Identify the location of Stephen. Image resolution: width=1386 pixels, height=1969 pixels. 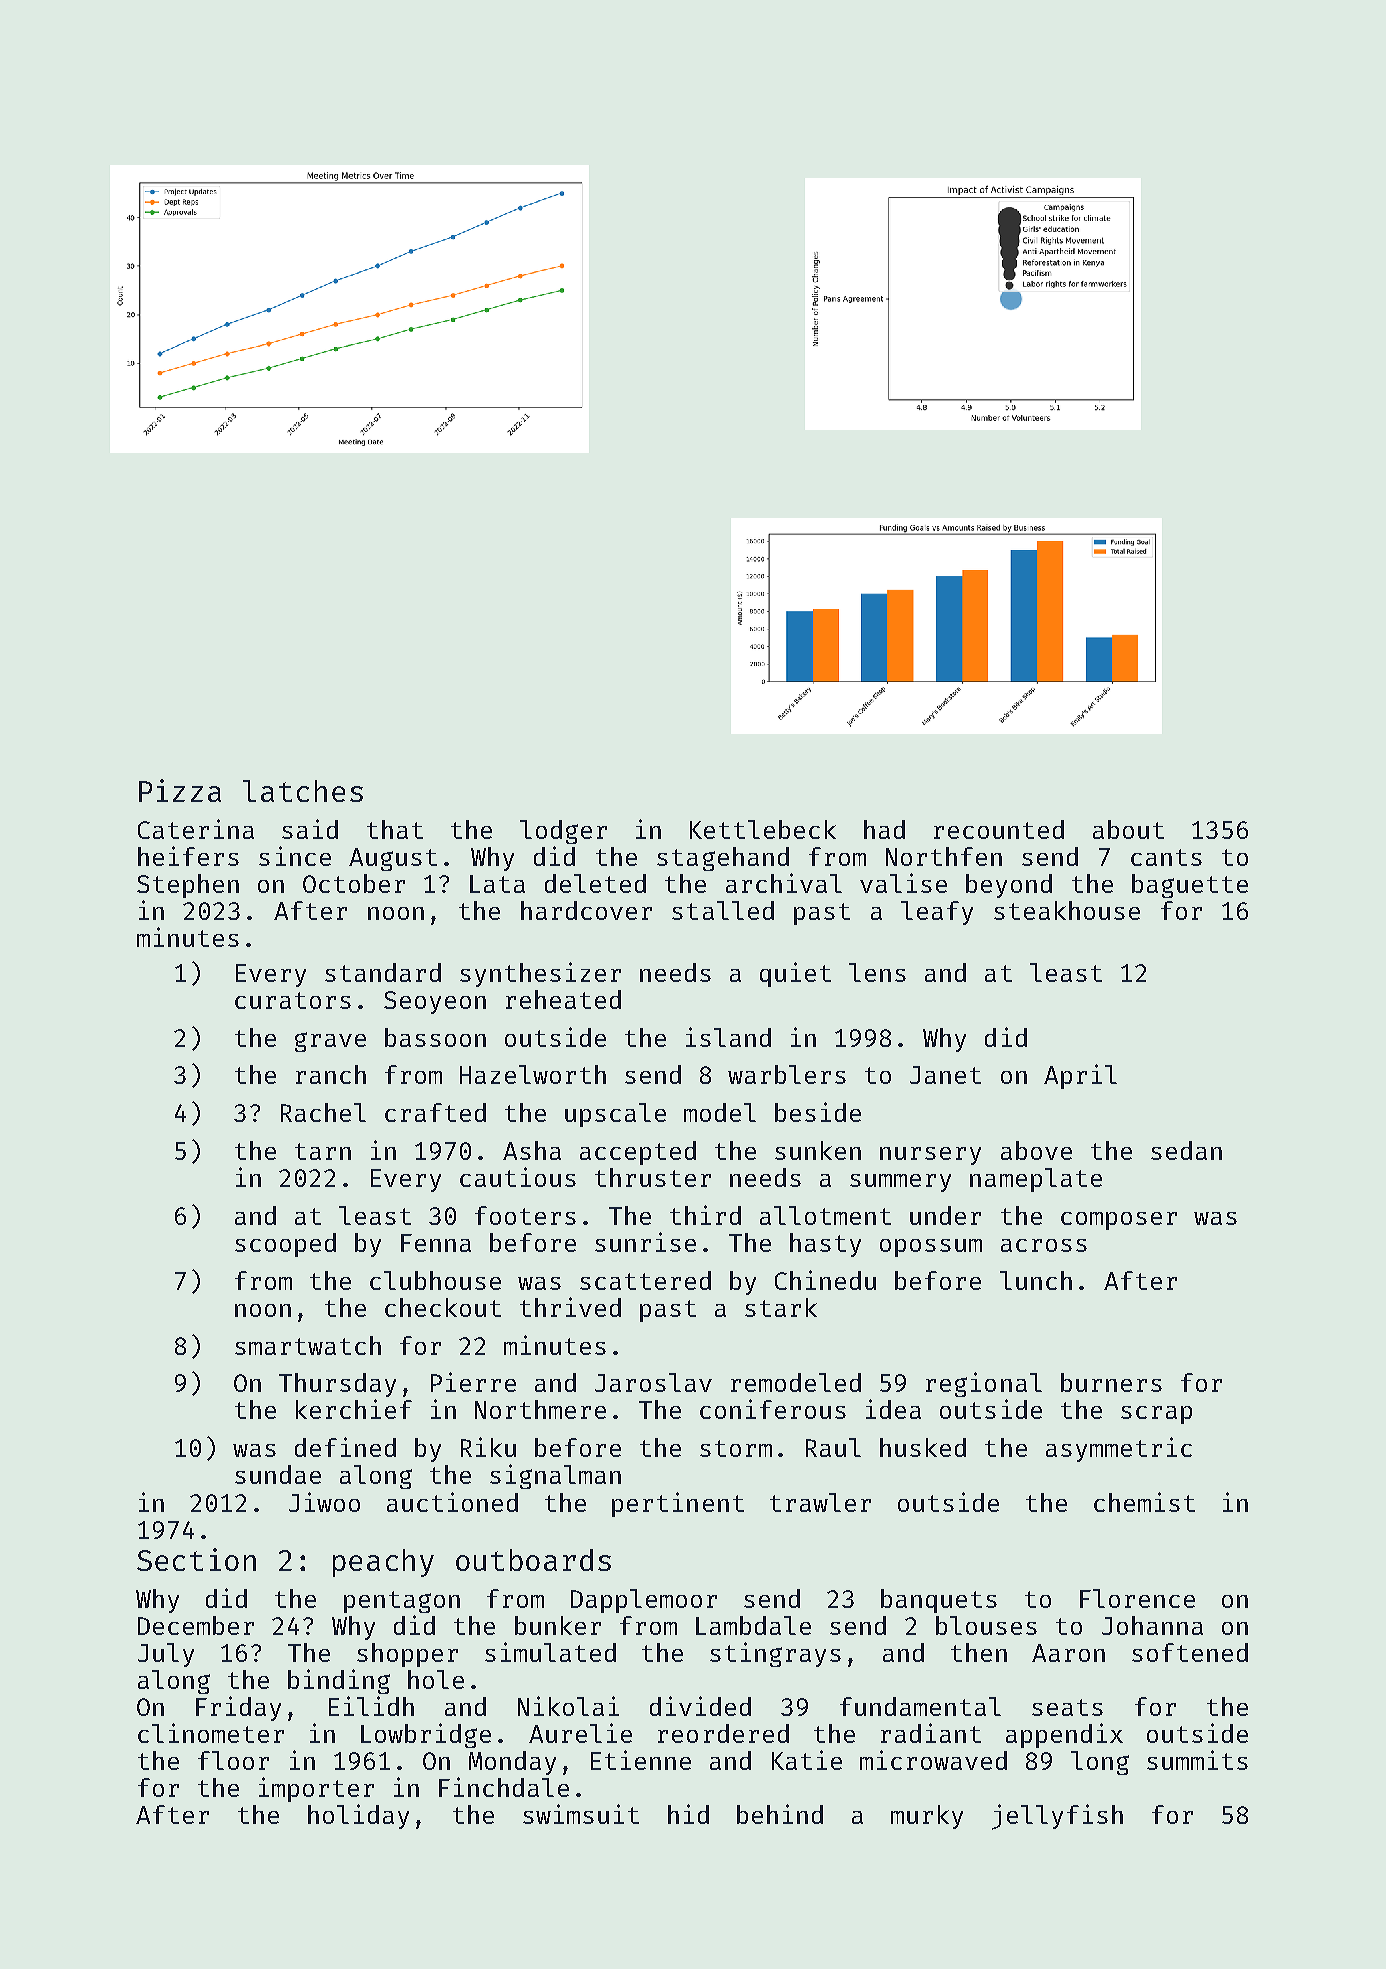
(188, 886).
